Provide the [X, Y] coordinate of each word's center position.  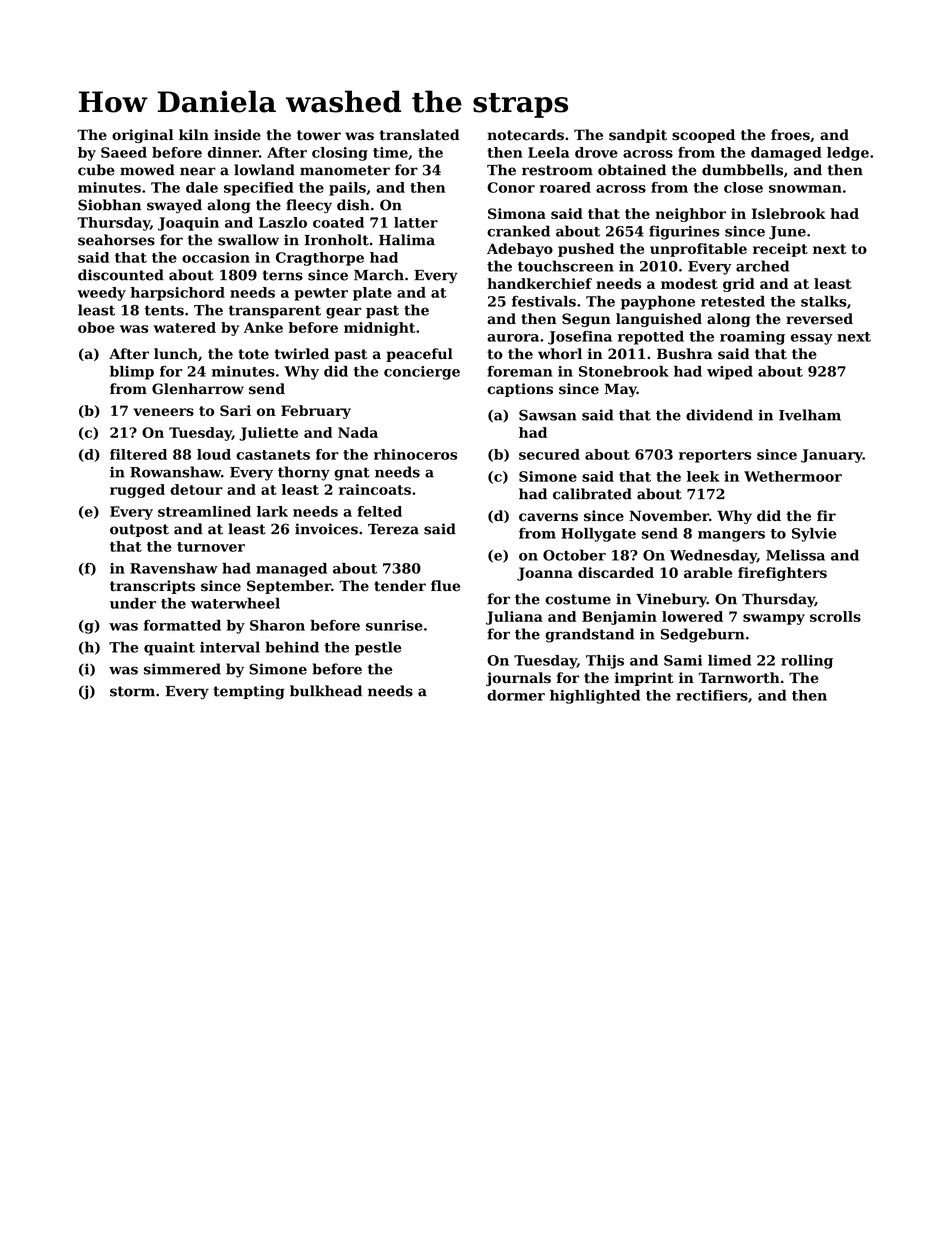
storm [132, 691]
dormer [516, 695]
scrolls [835, 616]
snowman [805, 189]
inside [237, 135]
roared [565, 187]
